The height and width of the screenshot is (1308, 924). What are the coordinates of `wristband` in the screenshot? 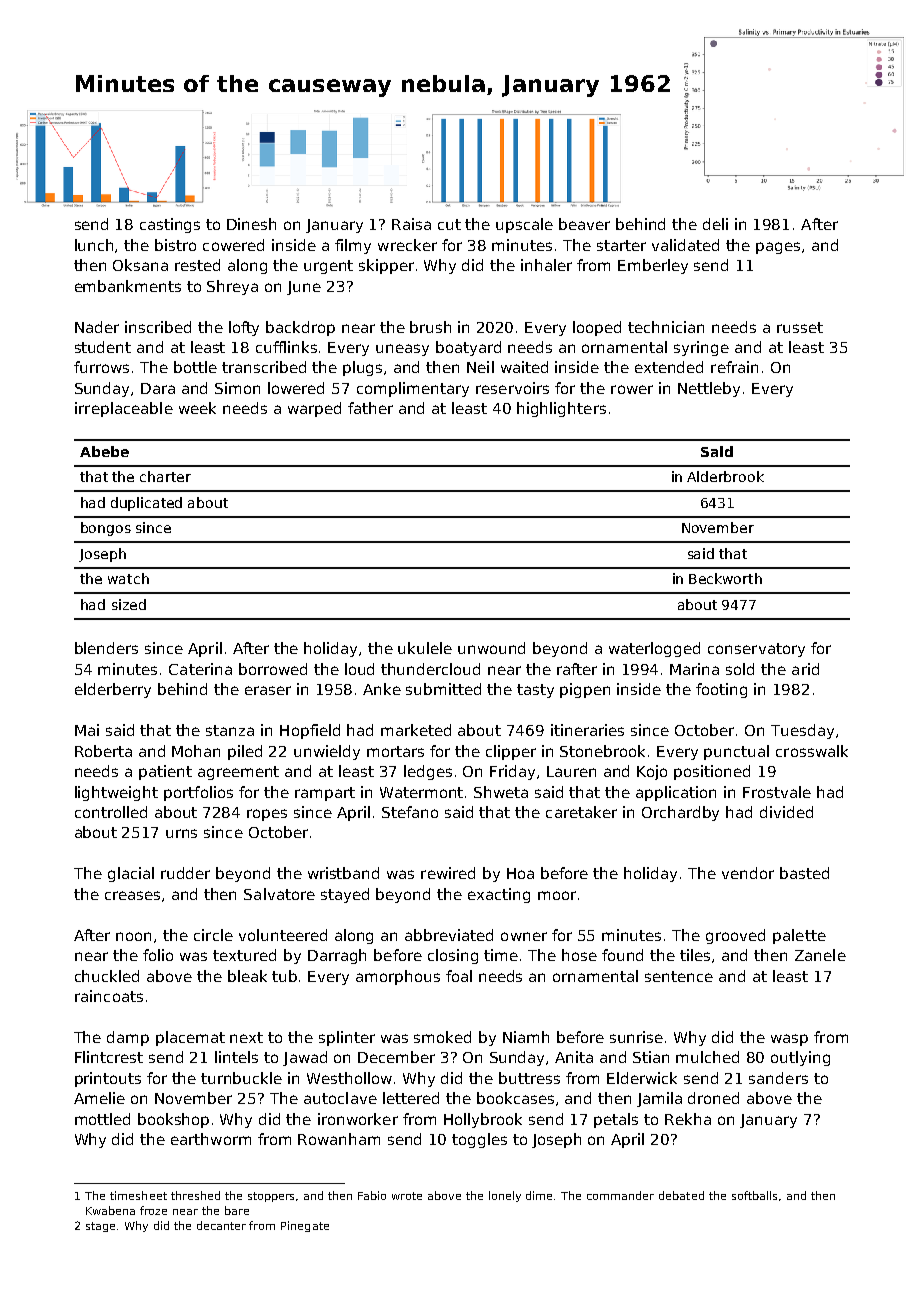 It's located at (343, 873).
